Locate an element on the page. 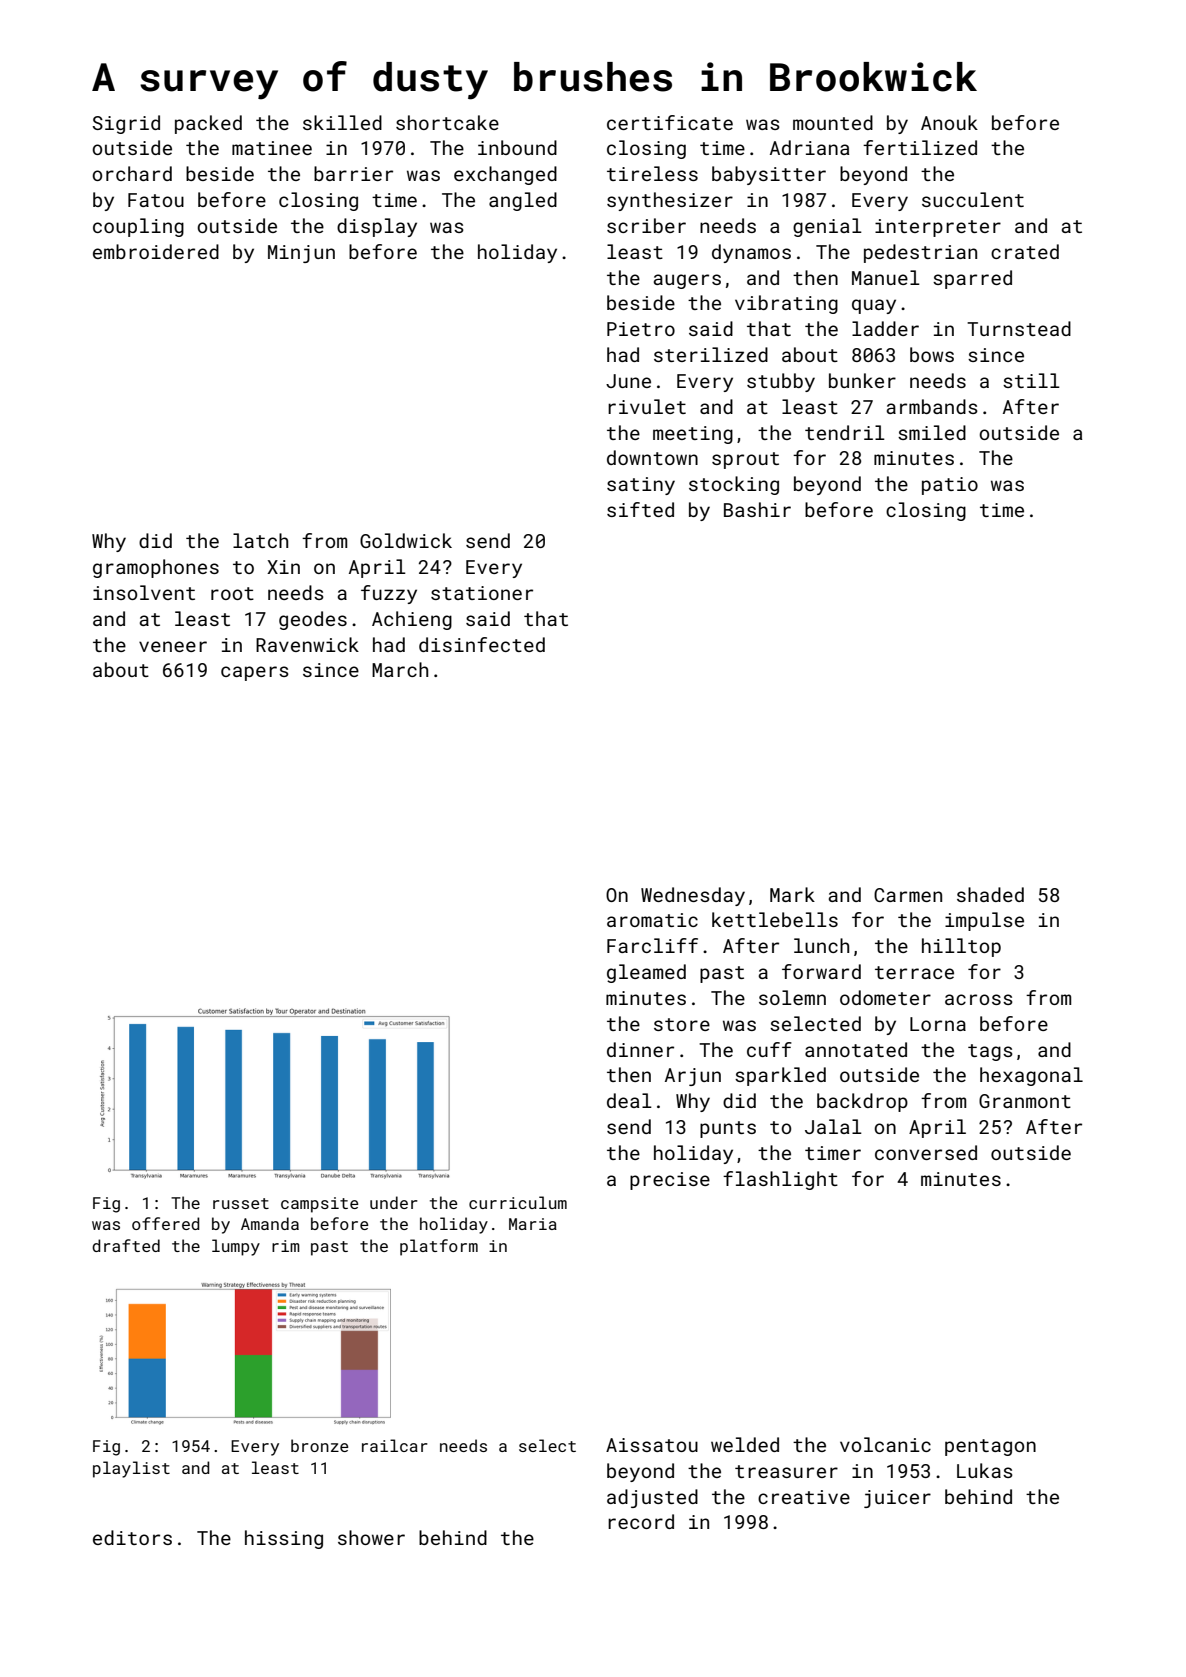 The height and width of the document is (1677, 1186). mounted is located at coordinates (833, 122).
